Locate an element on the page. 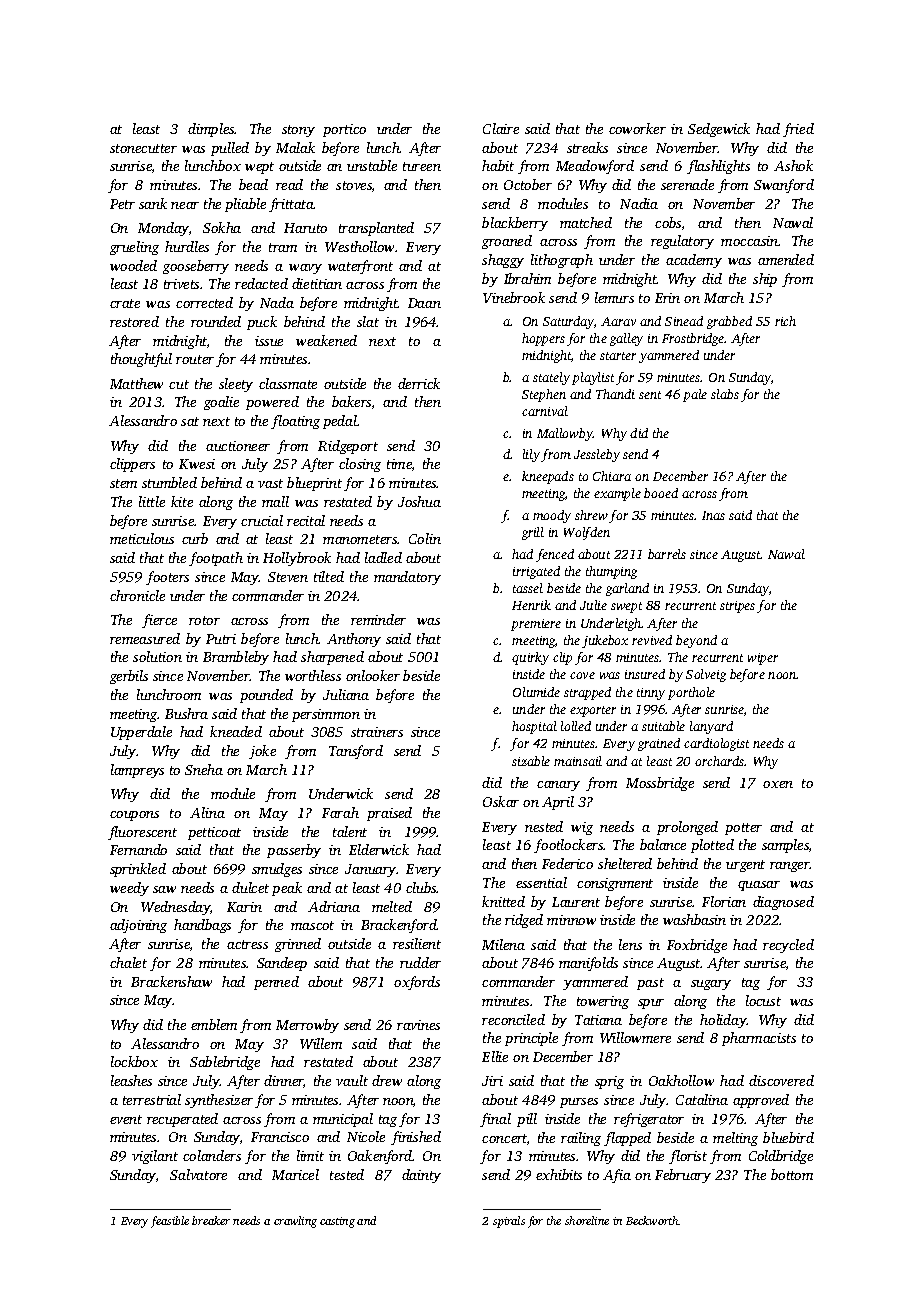 The width and height of the image is (924, 1308). pulled is located at coordinates (230, 149).
